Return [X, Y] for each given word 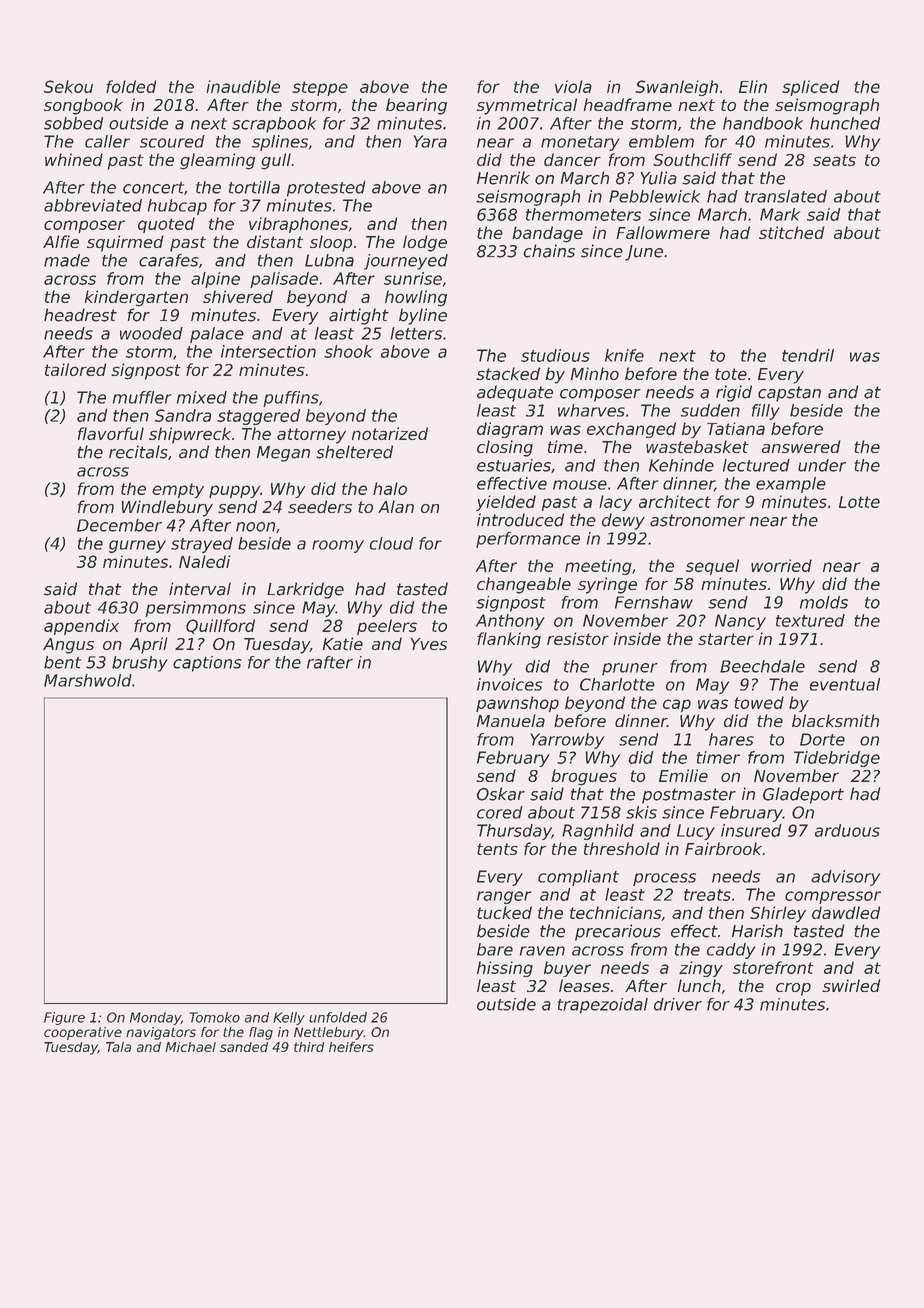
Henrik [503, 178]
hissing [505, 969]
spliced [810, 88]
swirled [851, 985]
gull [276, 161]
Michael [190, 1047]
